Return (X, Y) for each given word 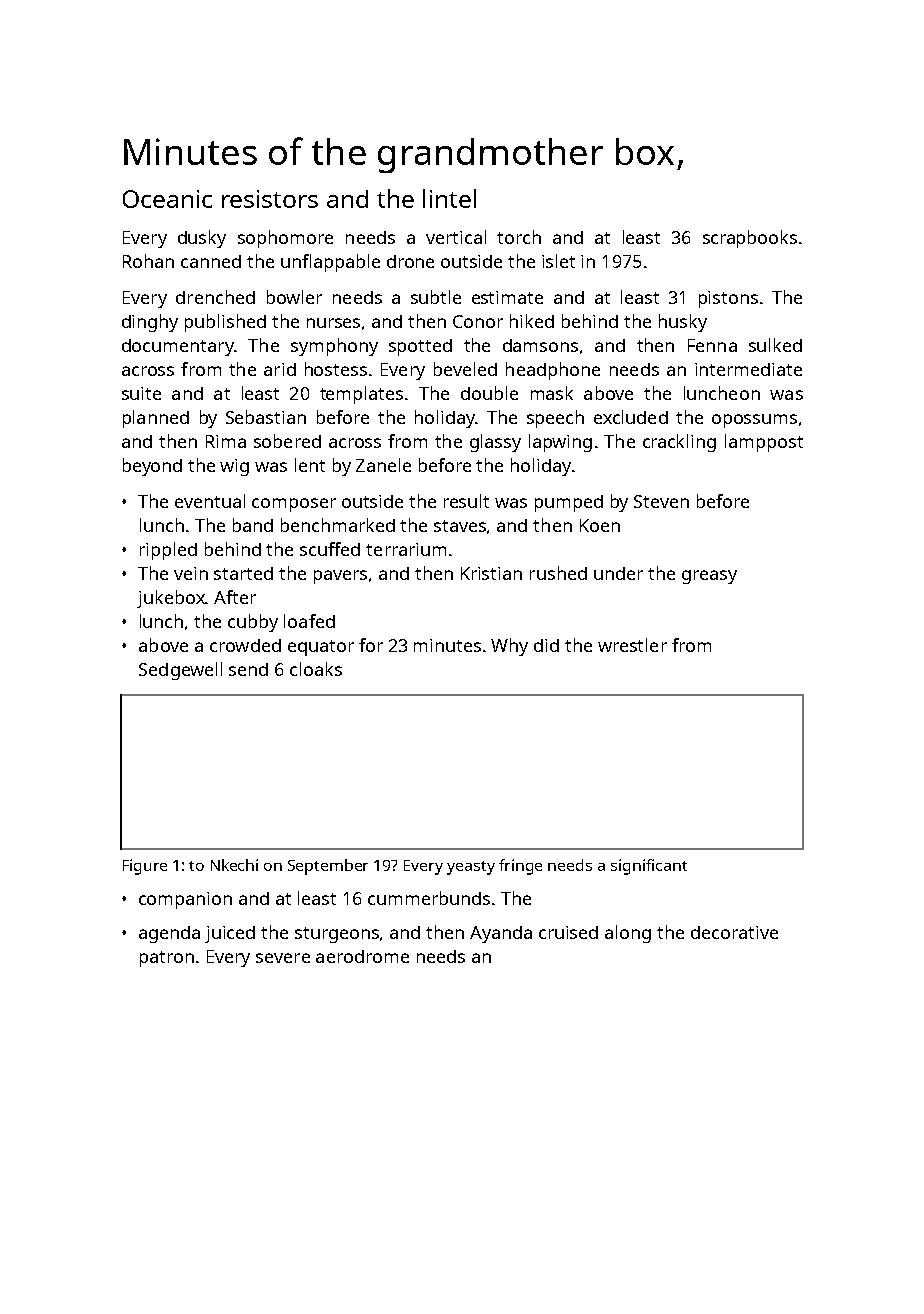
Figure (145, 867)
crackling (679, 443)
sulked (775, 345)
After (235, 597)
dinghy (150, 323)
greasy (709, 577)
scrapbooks (750, 239)
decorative (734, 932)
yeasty (471, 868)
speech (555, 419)
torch (519, 237)
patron (167, 959)
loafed (309, 621)
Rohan (148, 261)
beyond (152, 467)
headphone (553, 371)
